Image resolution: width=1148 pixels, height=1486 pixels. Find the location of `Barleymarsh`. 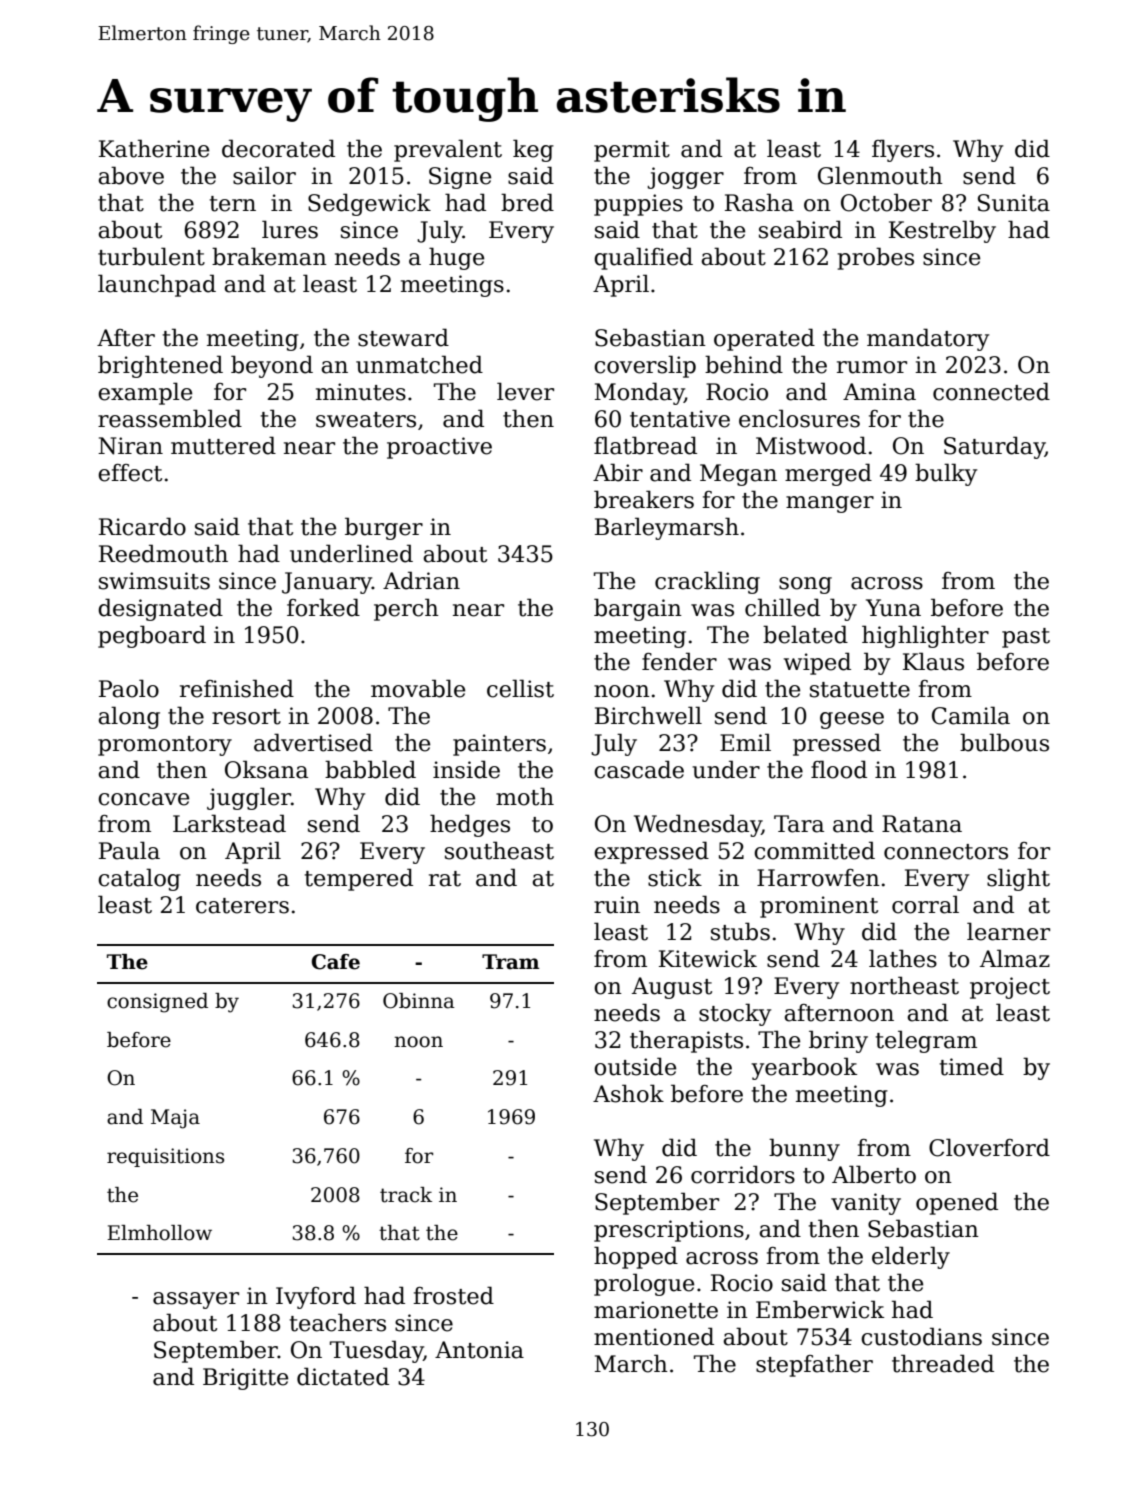

Barleymarsh is located at coordinates (667, 528).
